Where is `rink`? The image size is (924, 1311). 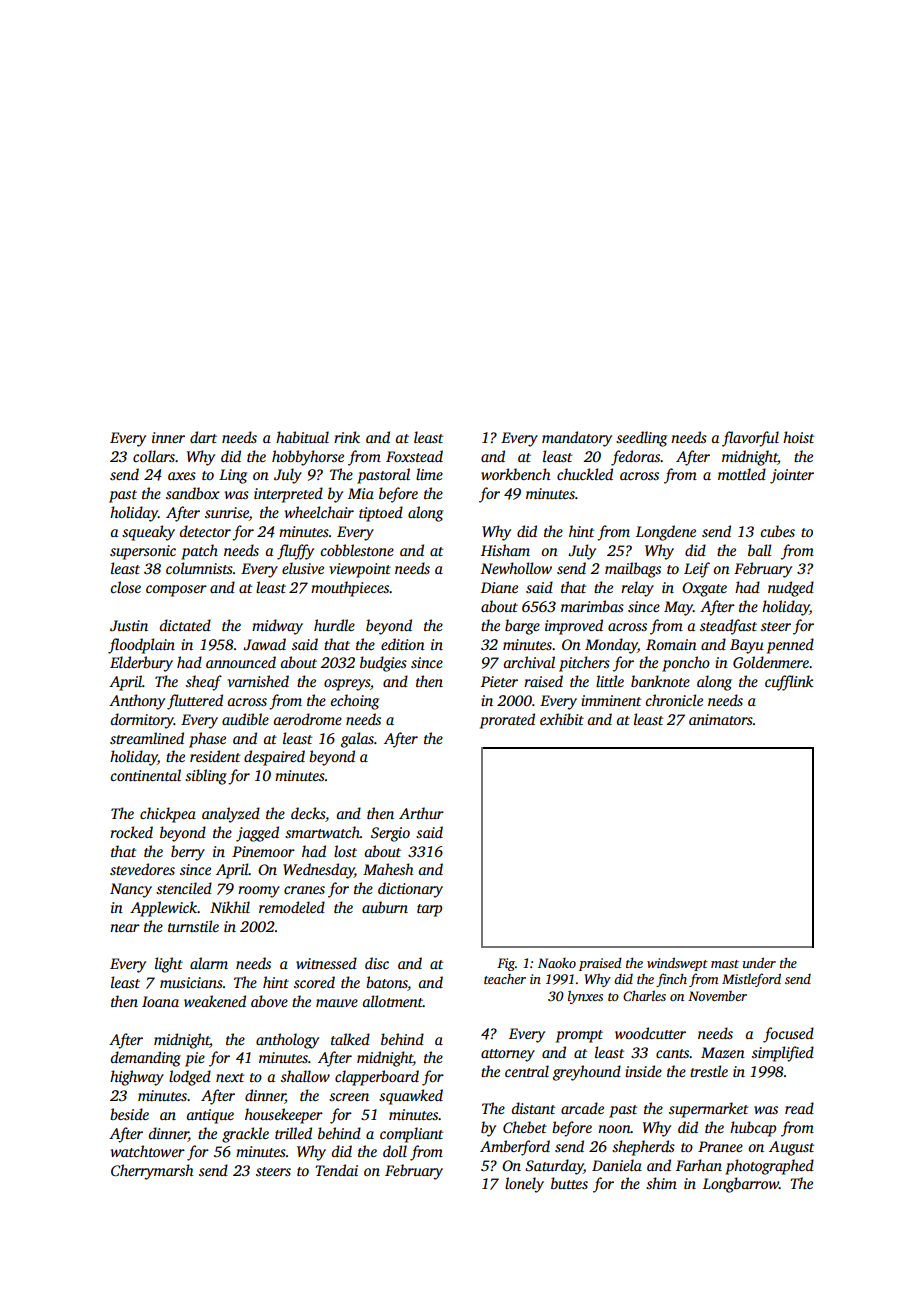 rink is located at coordinates (347, 437).
